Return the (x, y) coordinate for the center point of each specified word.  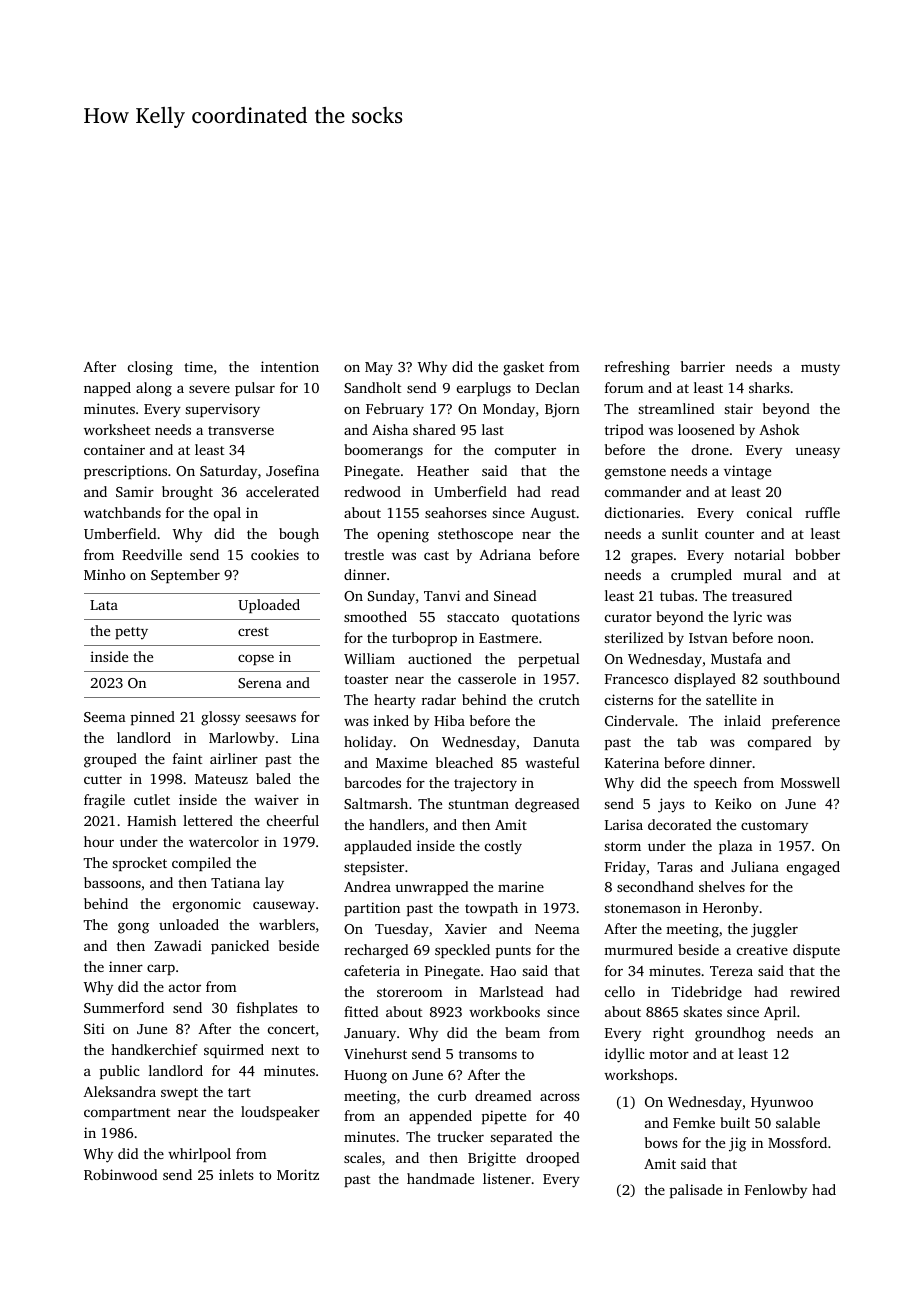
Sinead (515, 595)
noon (794, 639)
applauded (378, 847)
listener (507, 1178)
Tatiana (235, 882)
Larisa (624, 824)
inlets (236, 1174)
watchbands (122, 512)
